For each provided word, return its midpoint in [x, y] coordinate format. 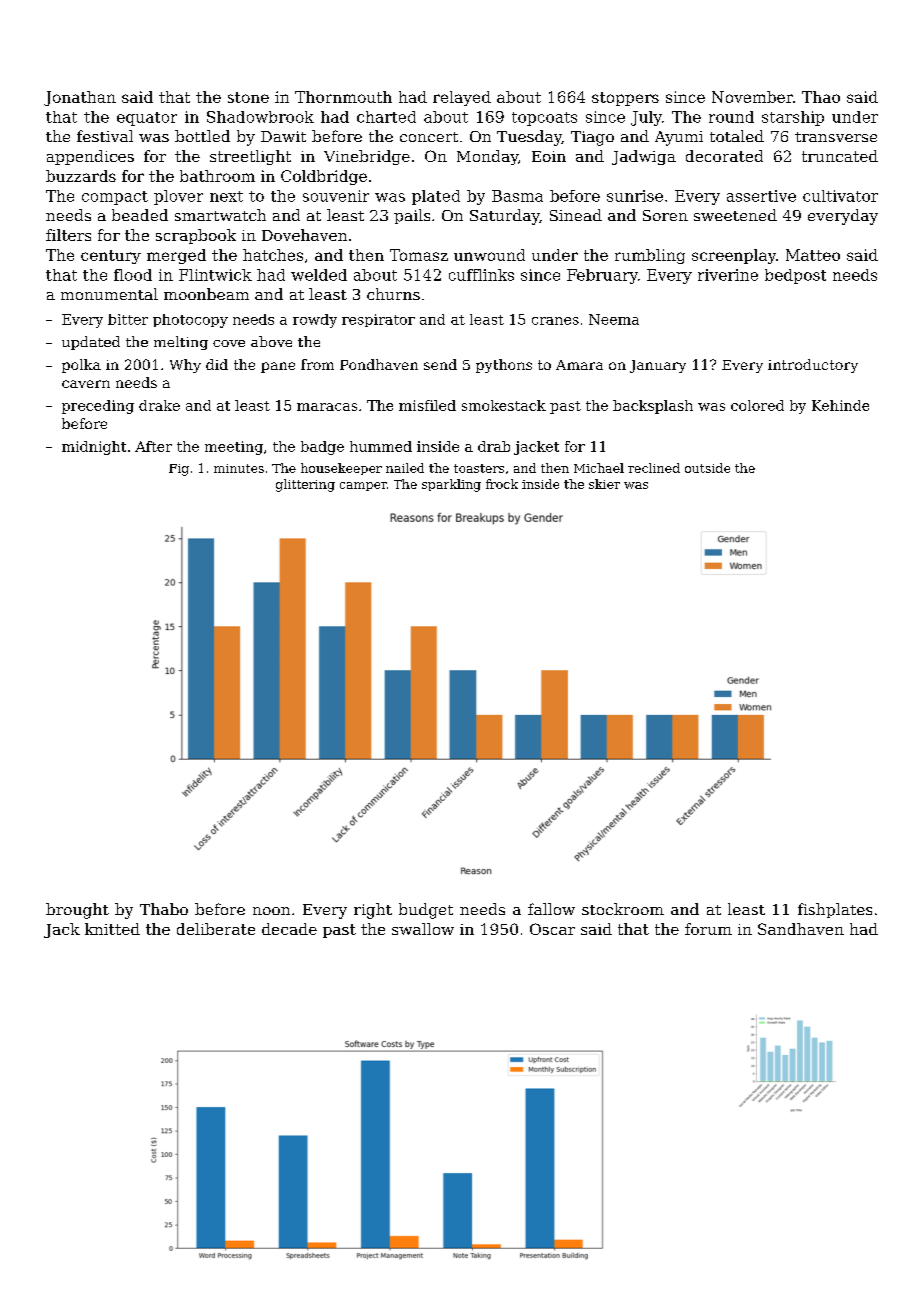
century [111, 257]
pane [278, 367]
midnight [94, 448]
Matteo [813, 255]
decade [289, 929]
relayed [462, 98]
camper [363, 486]
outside [707, 468]
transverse [836, 137]
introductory [813, 366]
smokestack [504, 405]
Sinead [576, 215]
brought [77, 911]
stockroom [623, 909]
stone [248, 97]
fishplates [835, 910]
